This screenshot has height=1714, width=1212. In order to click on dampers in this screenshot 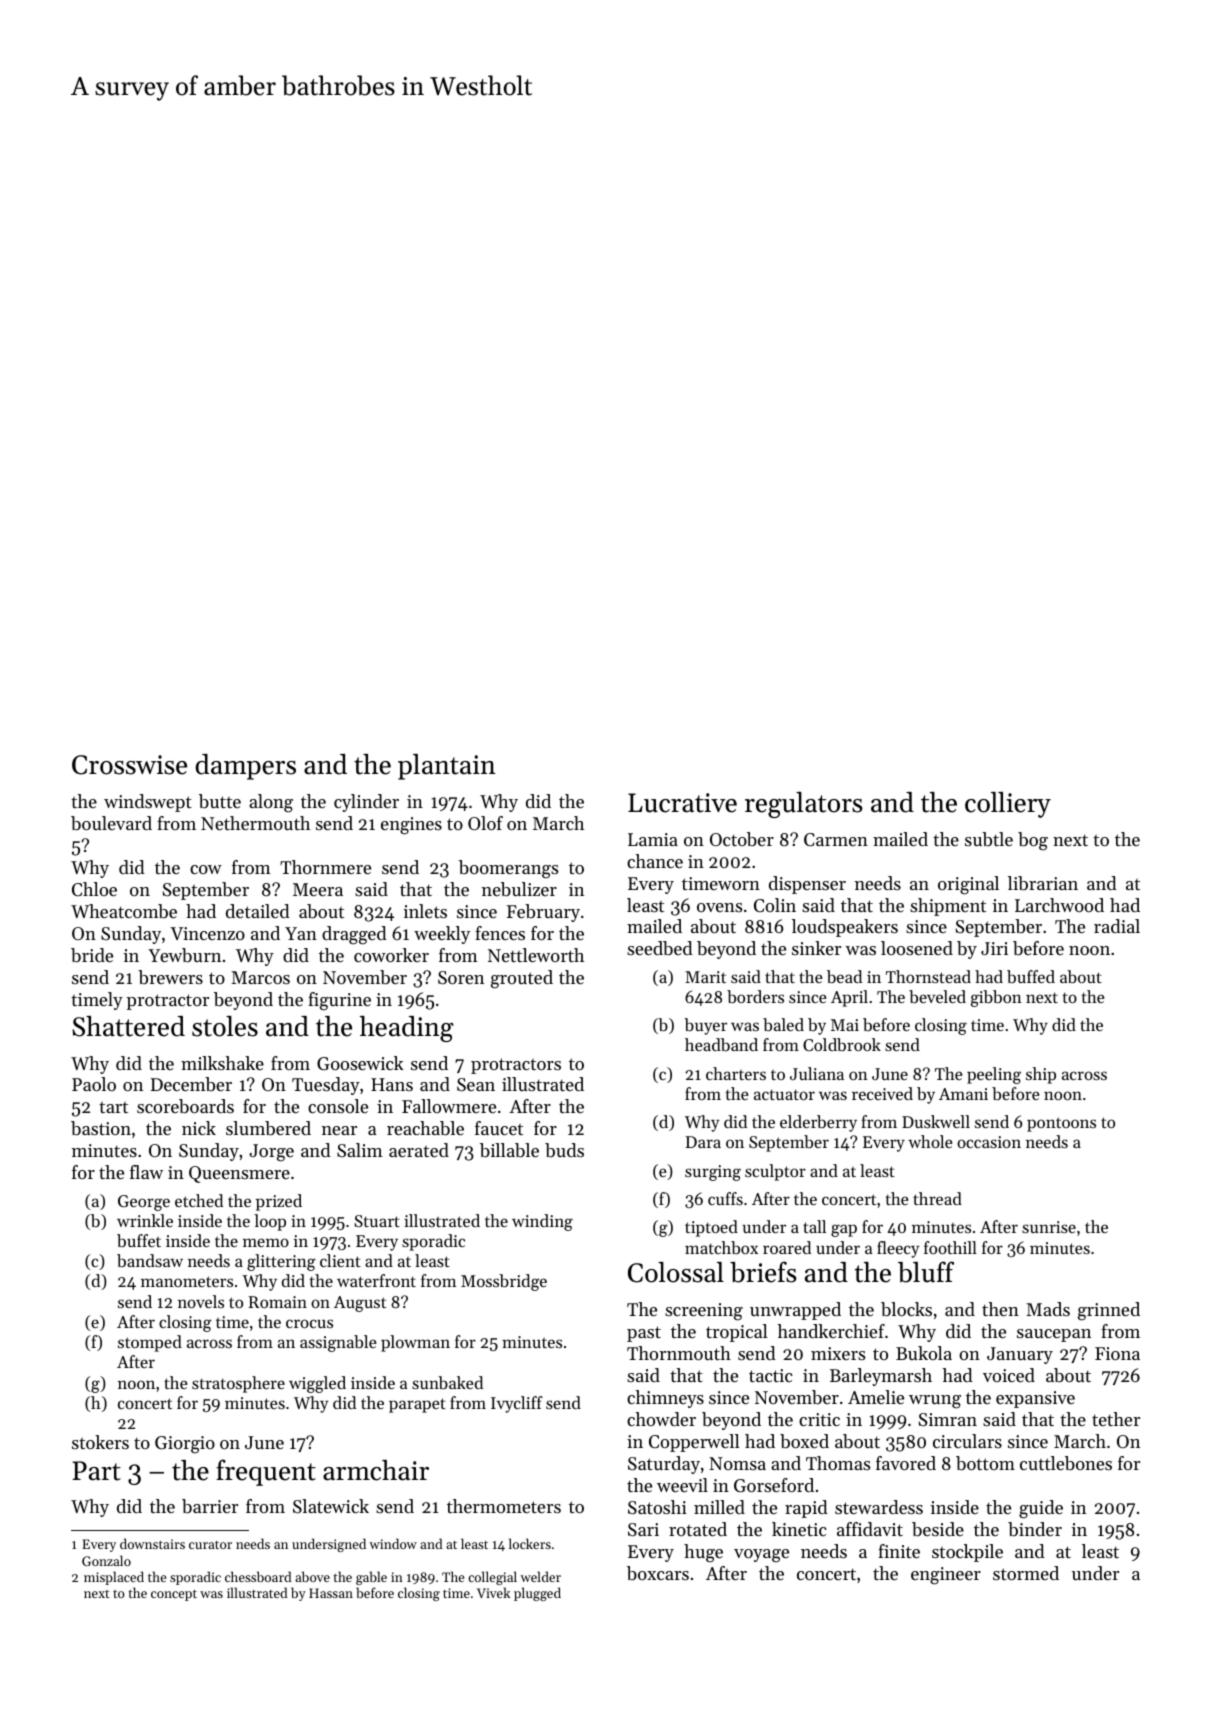, I will do `click(245, 767)`.
